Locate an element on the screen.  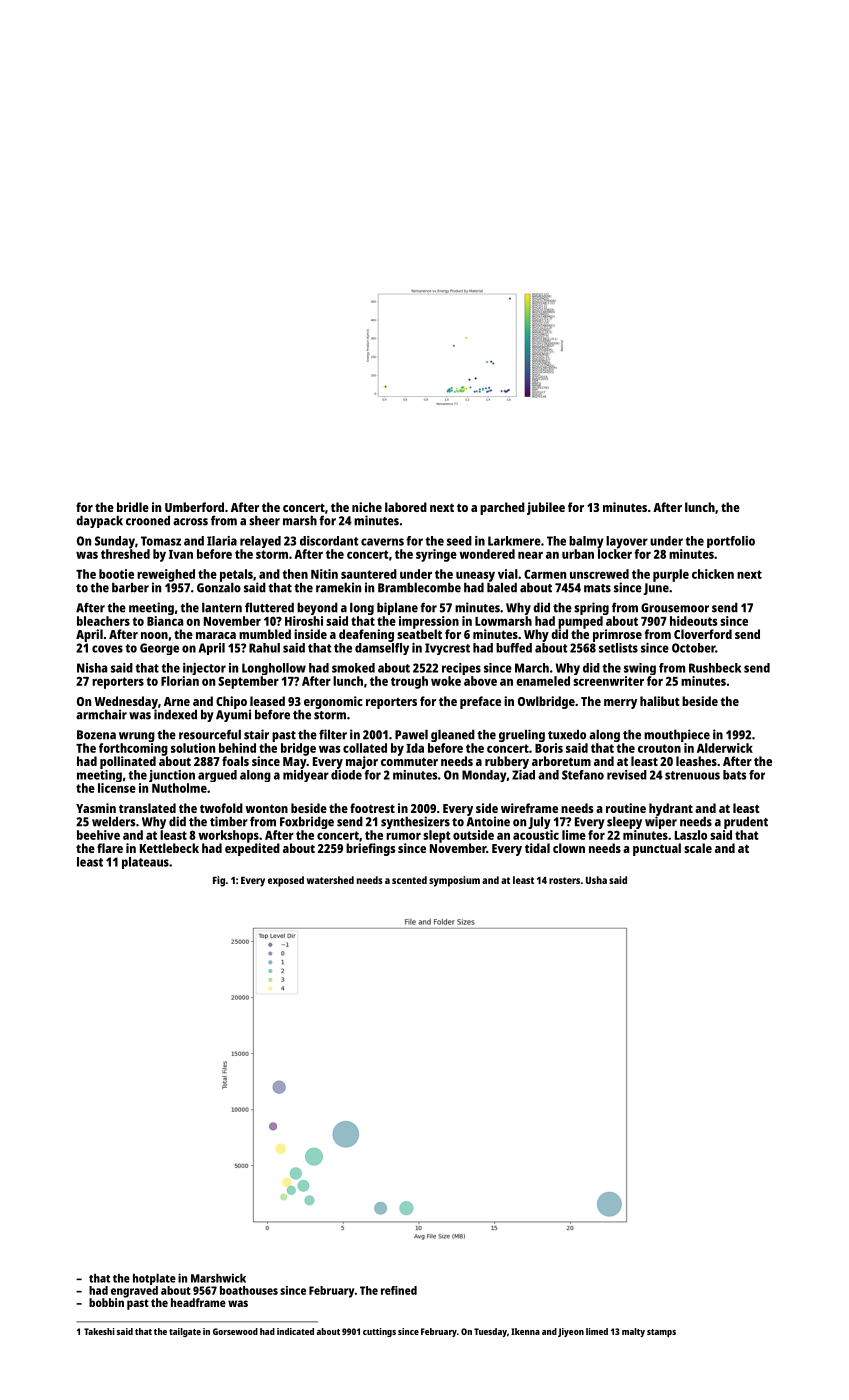
labored is located at coordinates (406, 507).
